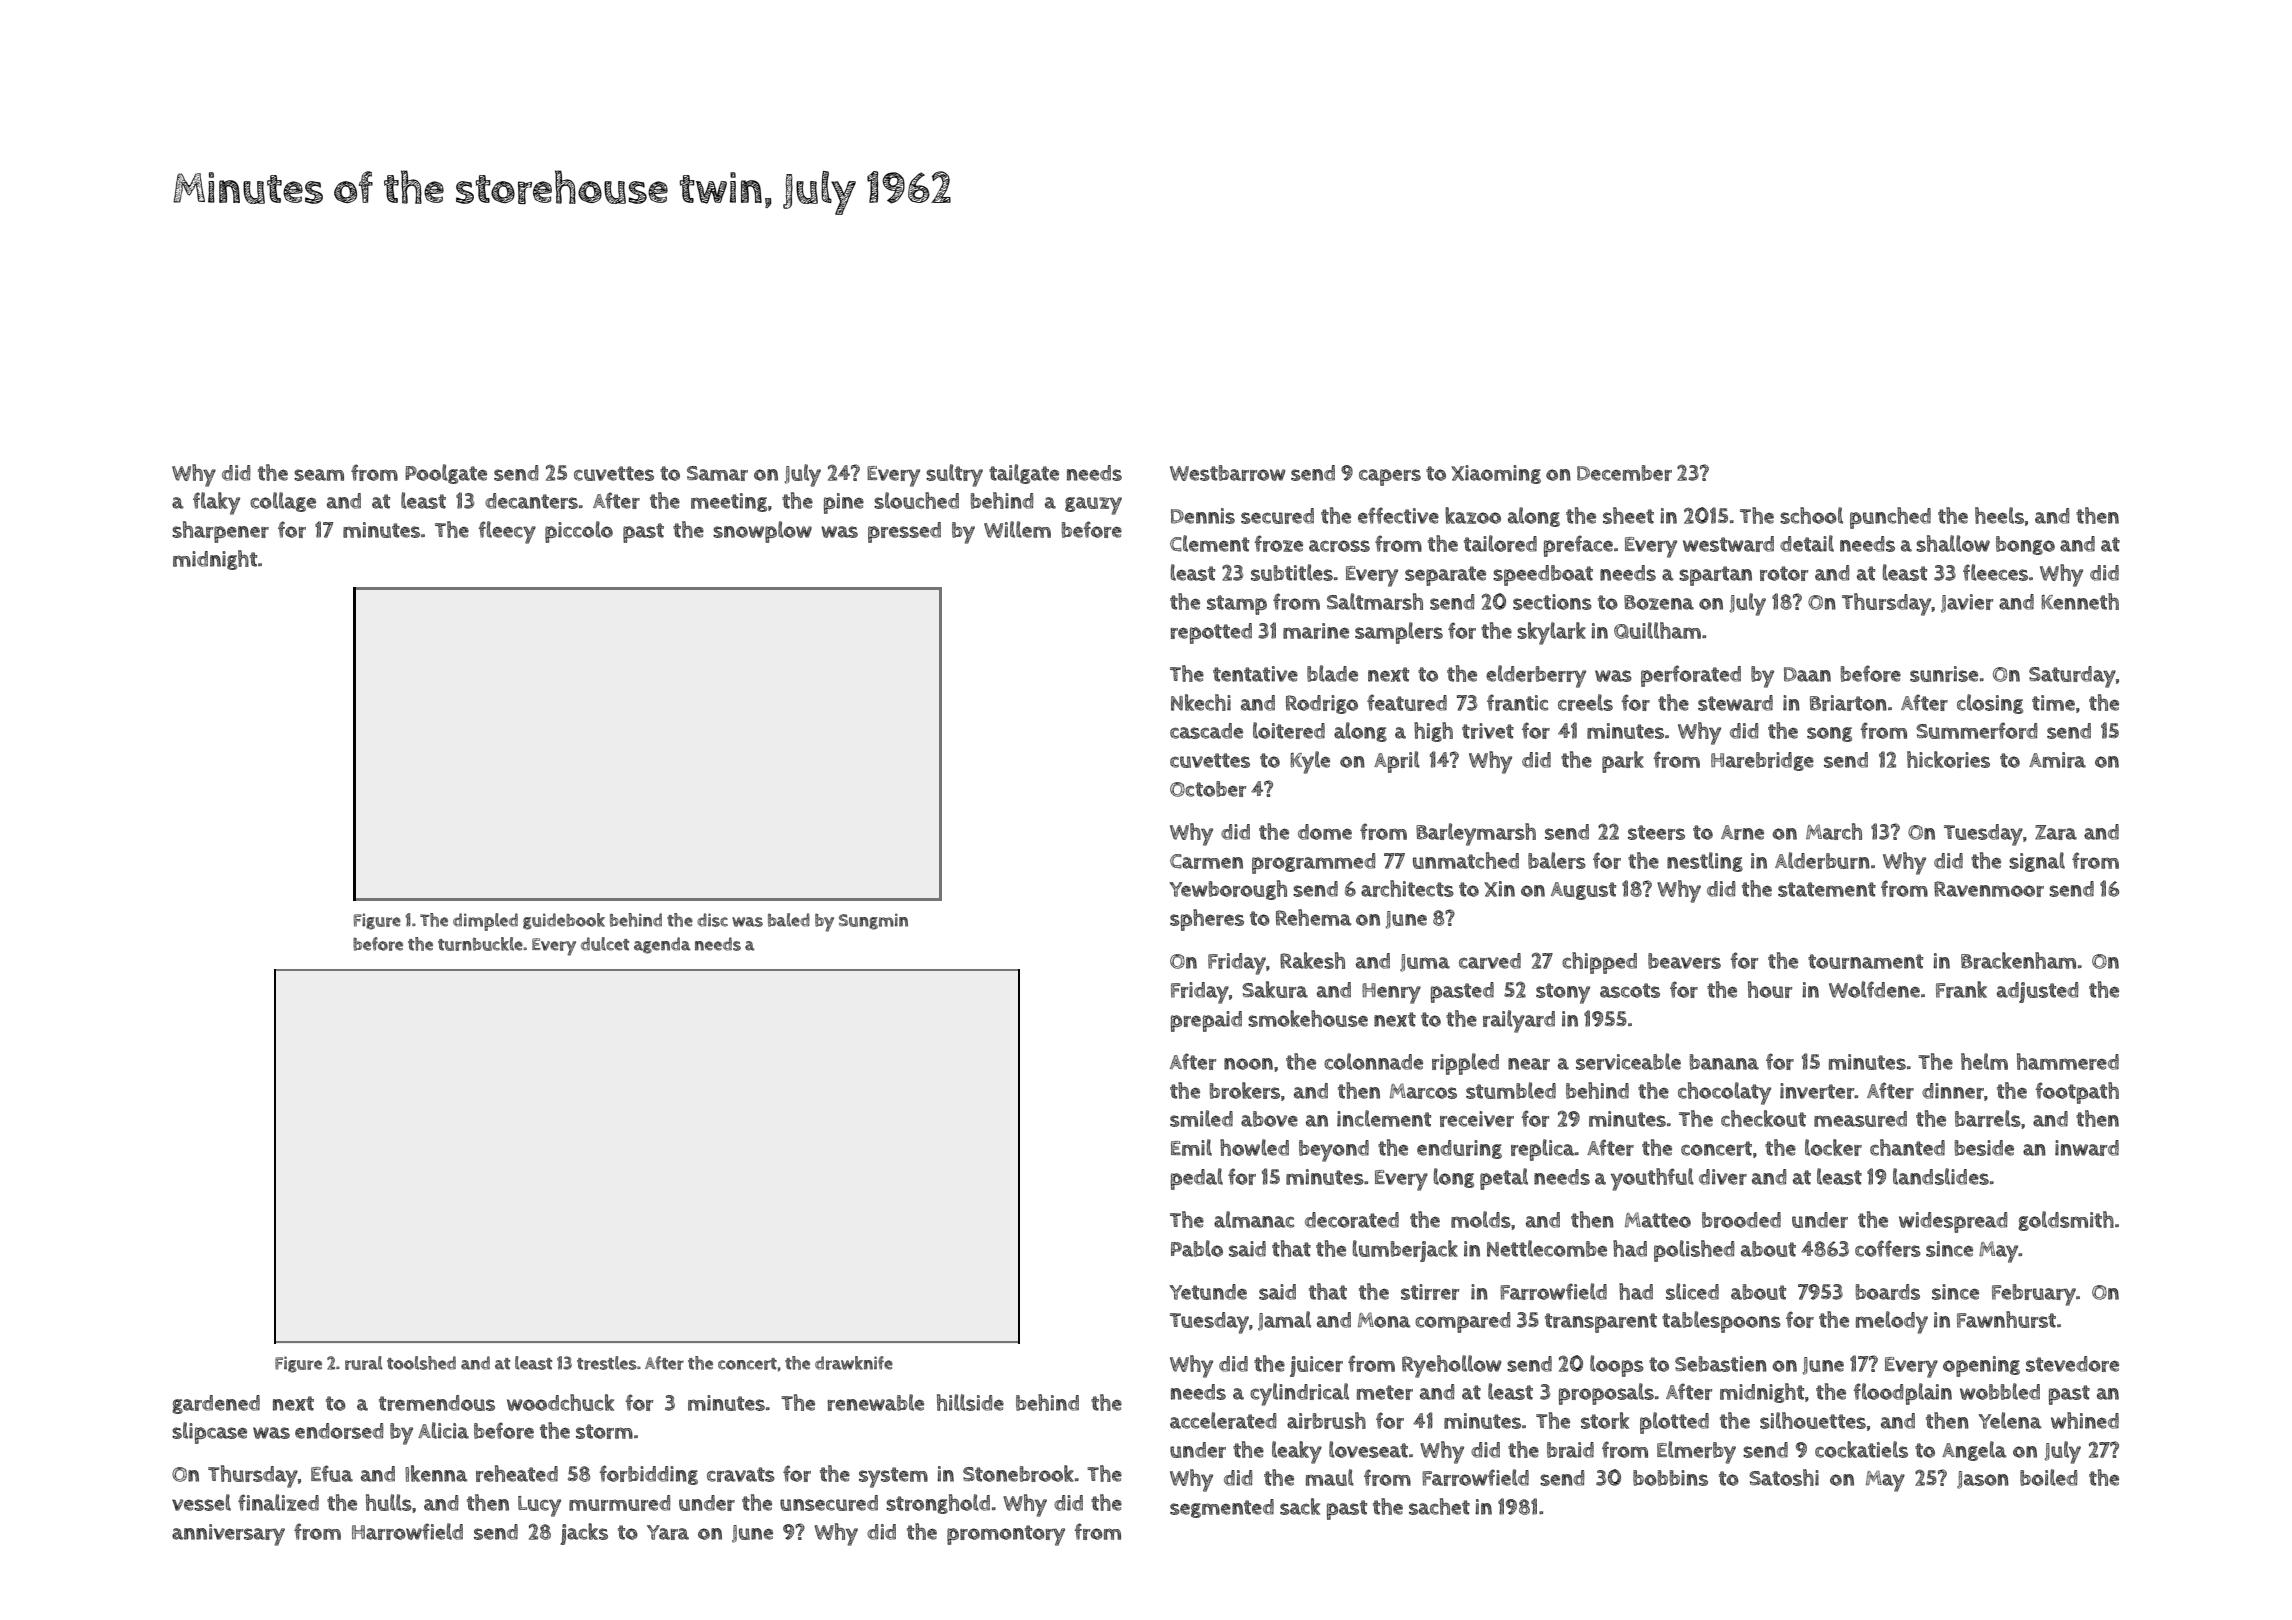  I want to click on promontory, so click(1006, 1535).
